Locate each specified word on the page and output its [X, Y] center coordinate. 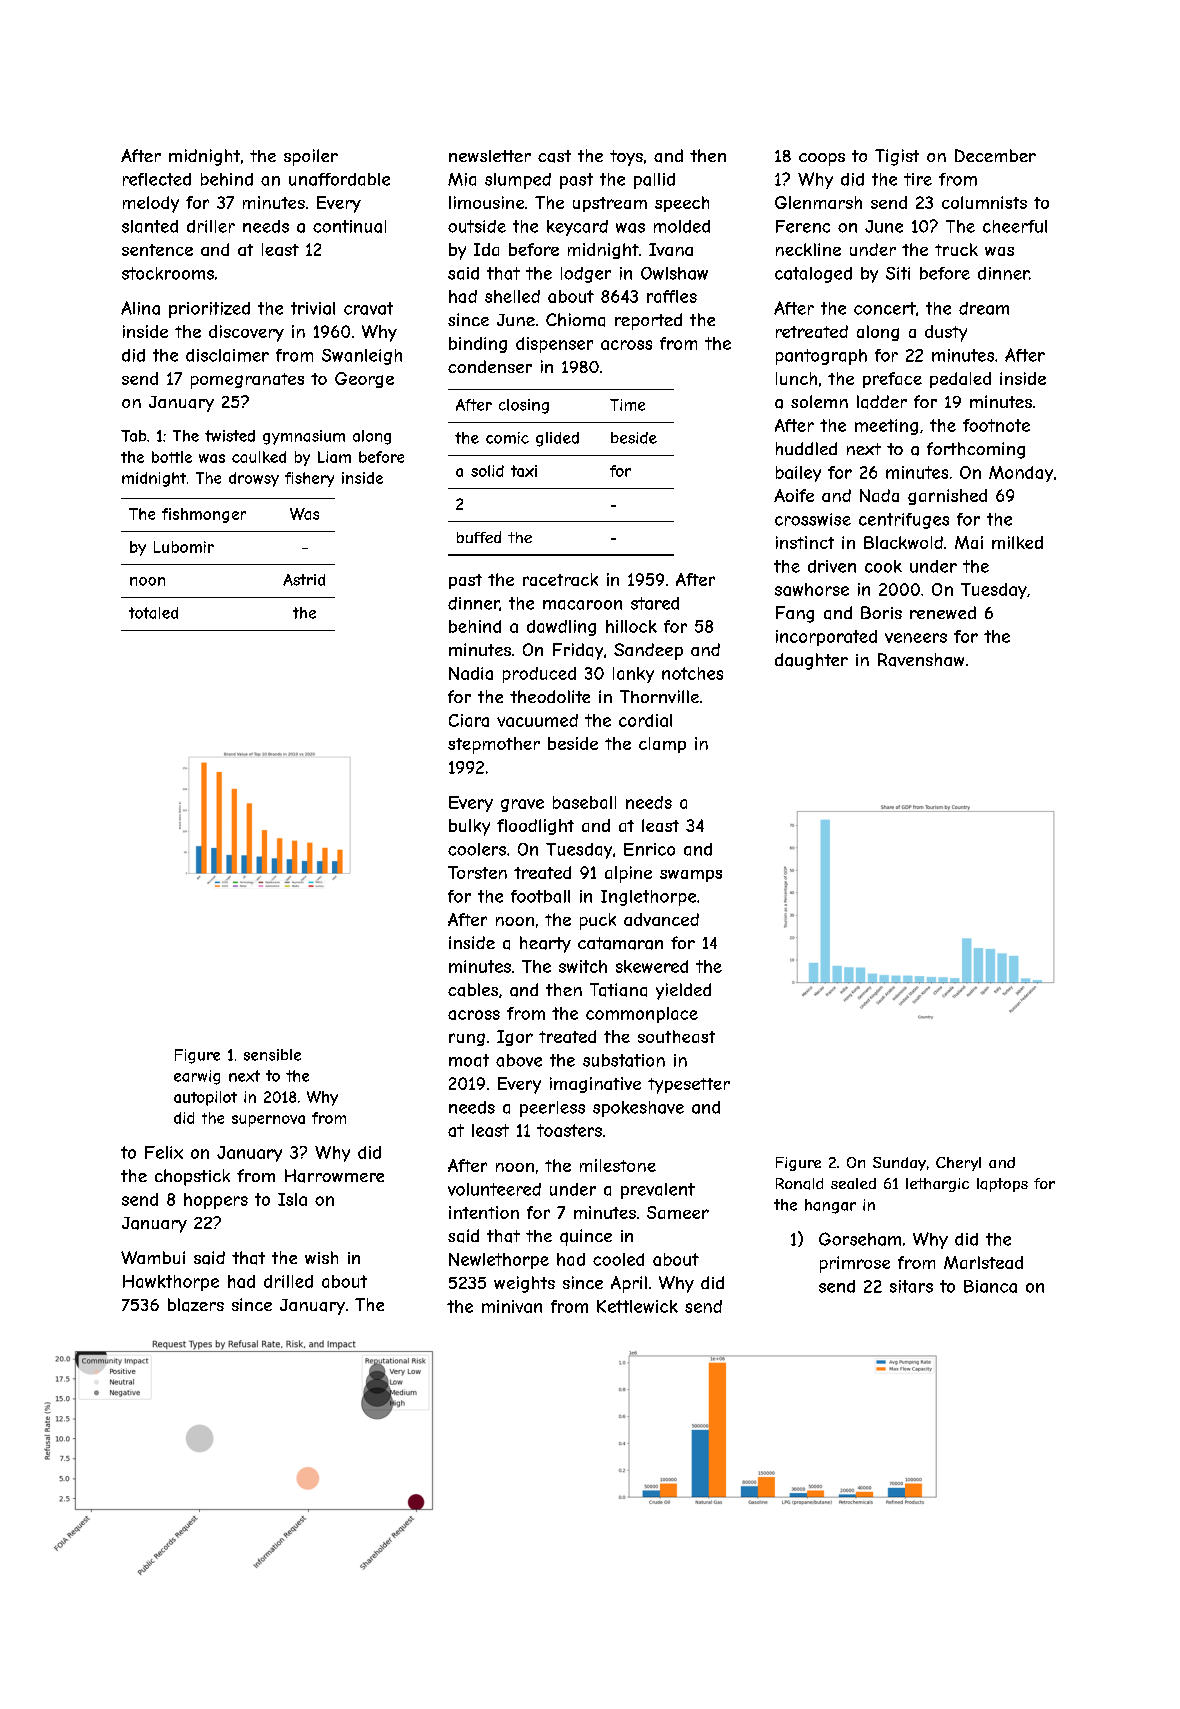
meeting [886, 427]
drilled [288, 1281]
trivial [313, 308]
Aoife [794, 495]
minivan [512, 1306]
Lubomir [184, 547]
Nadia [471, 673]
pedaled [960, 380]
